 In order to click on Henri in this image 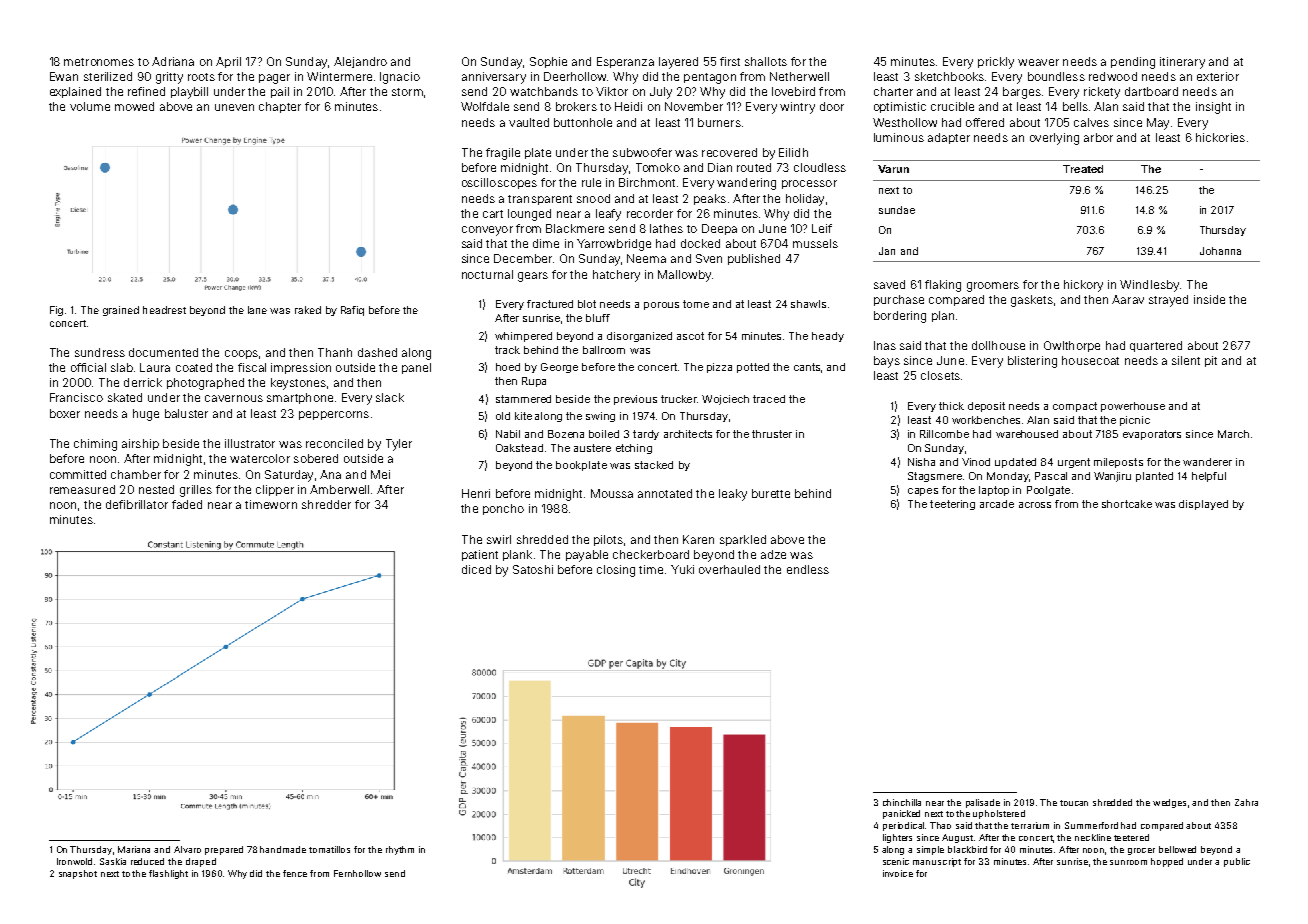, I will do `click(476, 493)`.
